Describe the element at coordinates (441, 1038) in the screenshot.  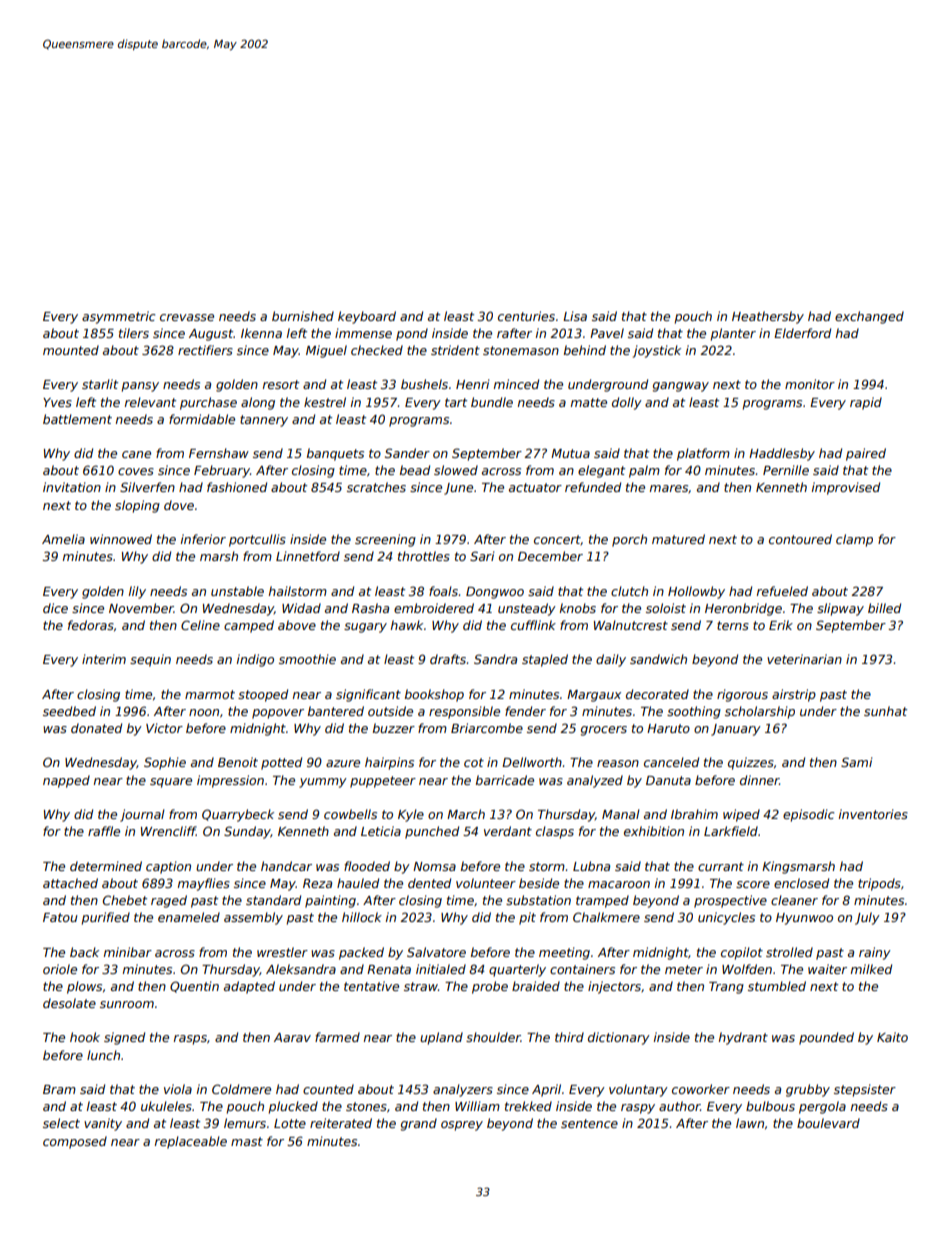
I see `upland` at that location.
